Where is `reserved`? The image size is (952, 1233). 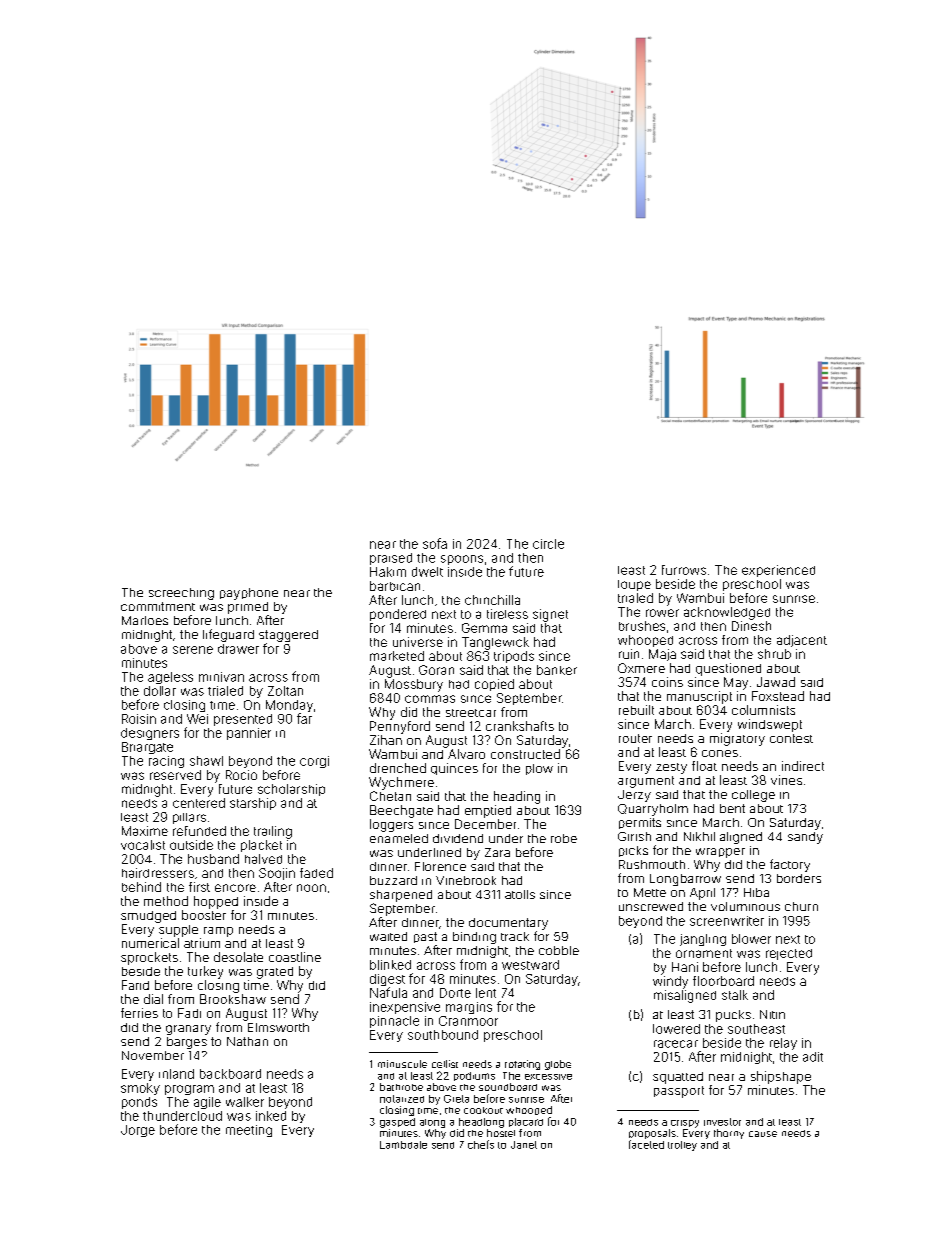
reserved is located at coordinates (175, 775).
